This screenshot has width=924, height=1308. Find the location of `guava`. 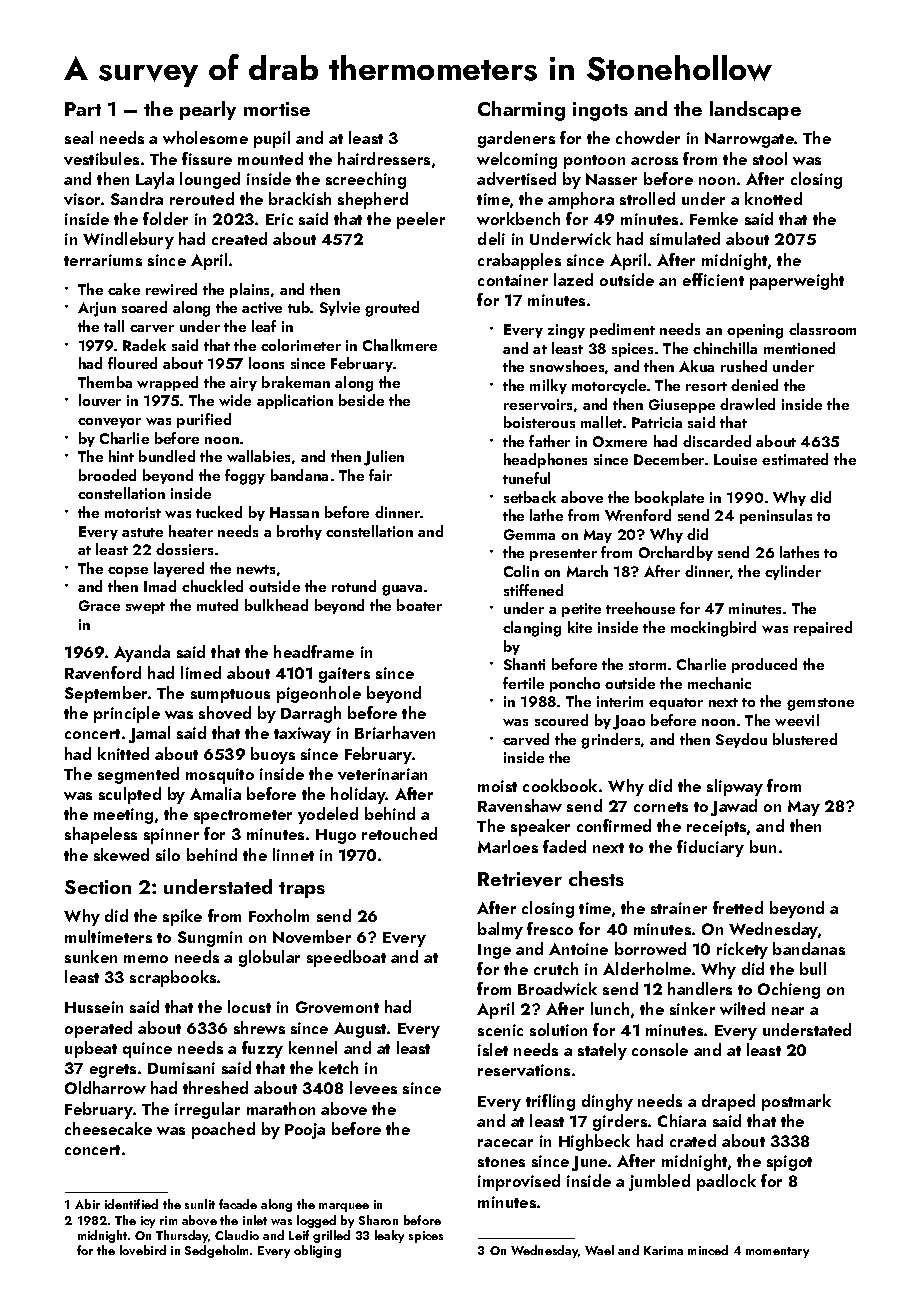

guava is located at coordinates (402, 590).
